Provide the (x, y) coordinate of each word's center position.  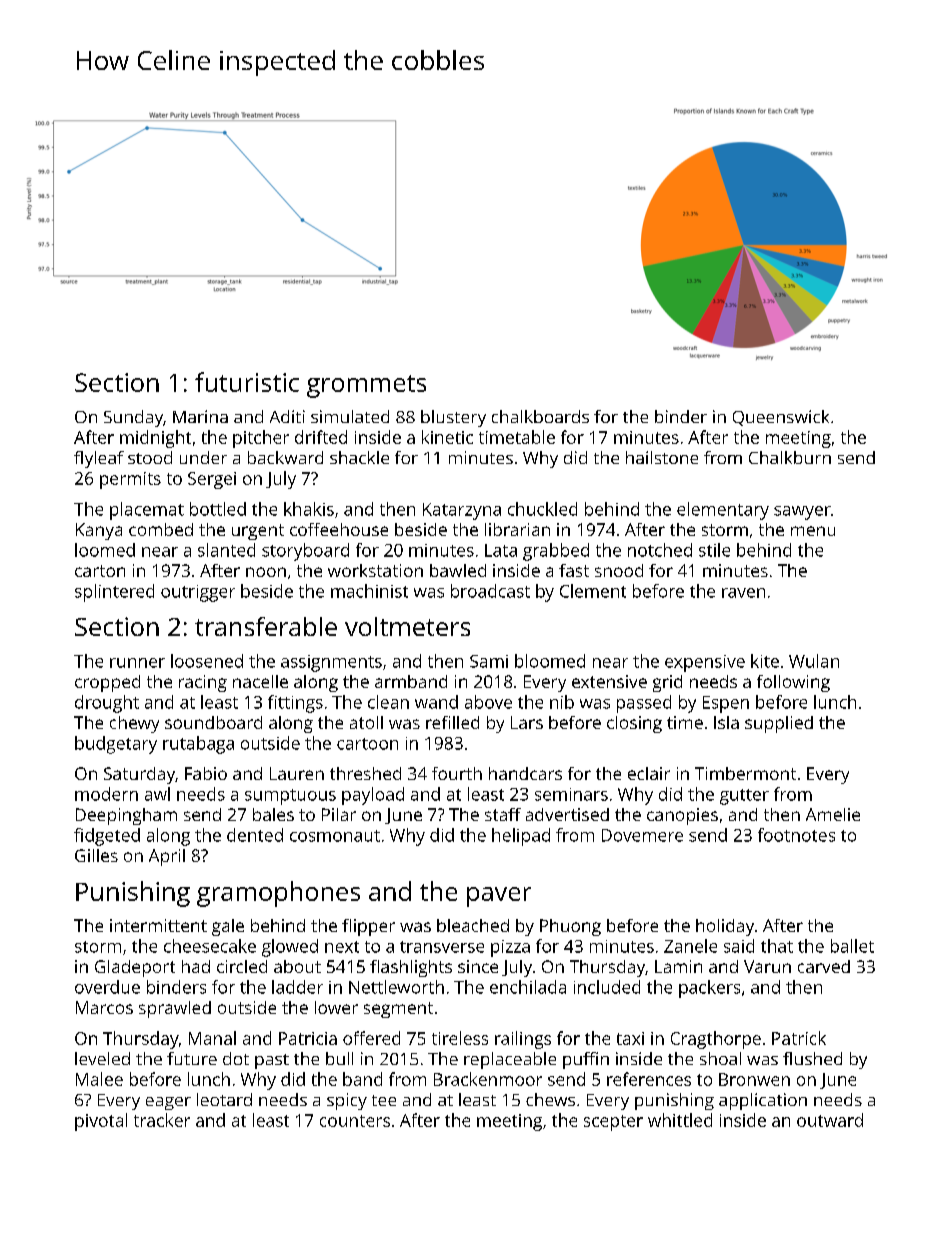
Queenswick (781, 418)
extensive (609, 681)
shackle (359, 457)
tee (384, 1100)
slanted (226, 550)
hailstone (662, 457)
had (196, 966)
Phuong (570, 927)
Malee (99, 1079)
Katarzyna (462, 511)
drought (107, 704)
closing (634, 724)
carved (824, 966)
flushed (812, 1058)
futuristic (247, 382)
